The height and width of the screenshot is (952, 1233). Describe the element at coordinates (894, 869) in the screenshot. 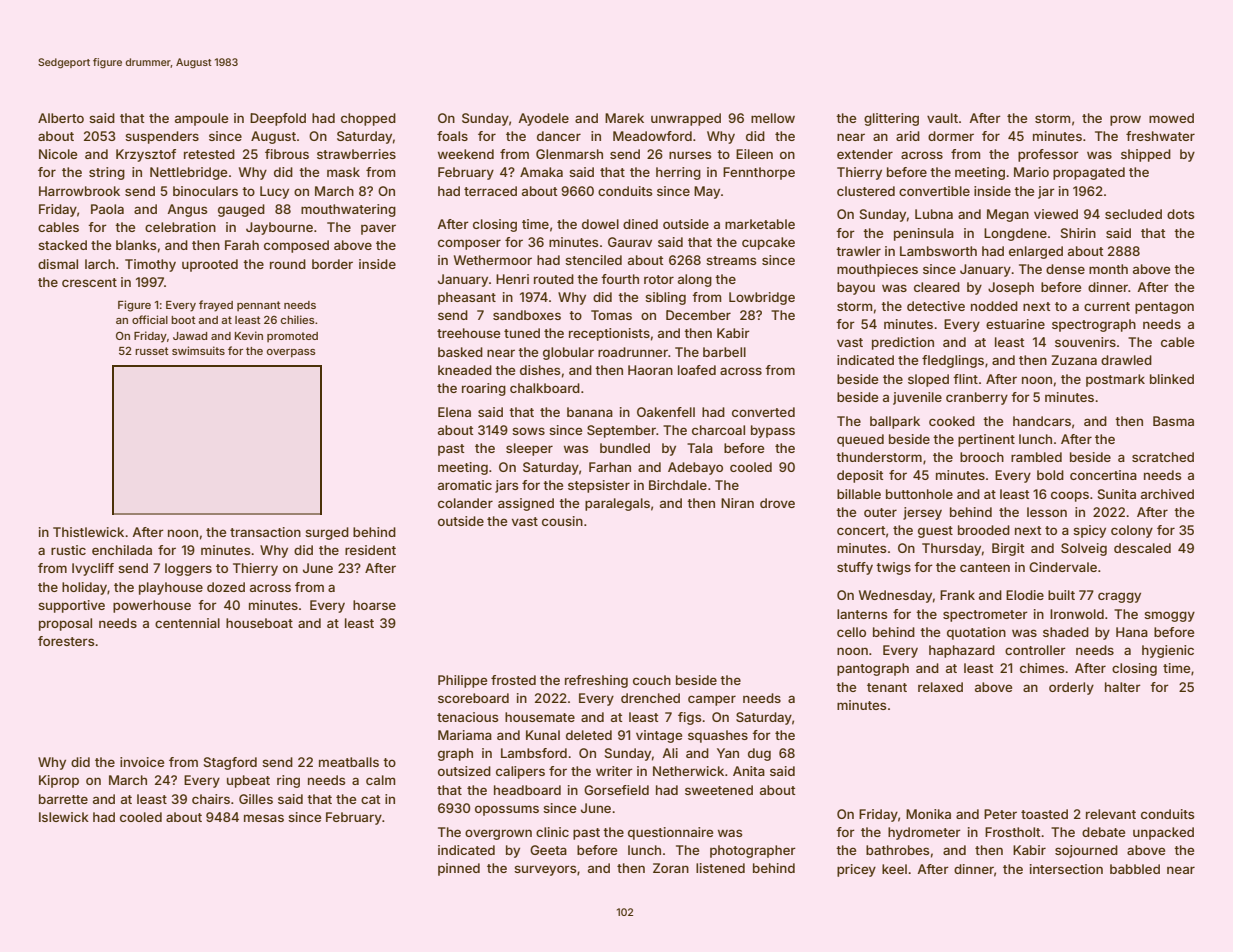

I see `keel` at that location.
